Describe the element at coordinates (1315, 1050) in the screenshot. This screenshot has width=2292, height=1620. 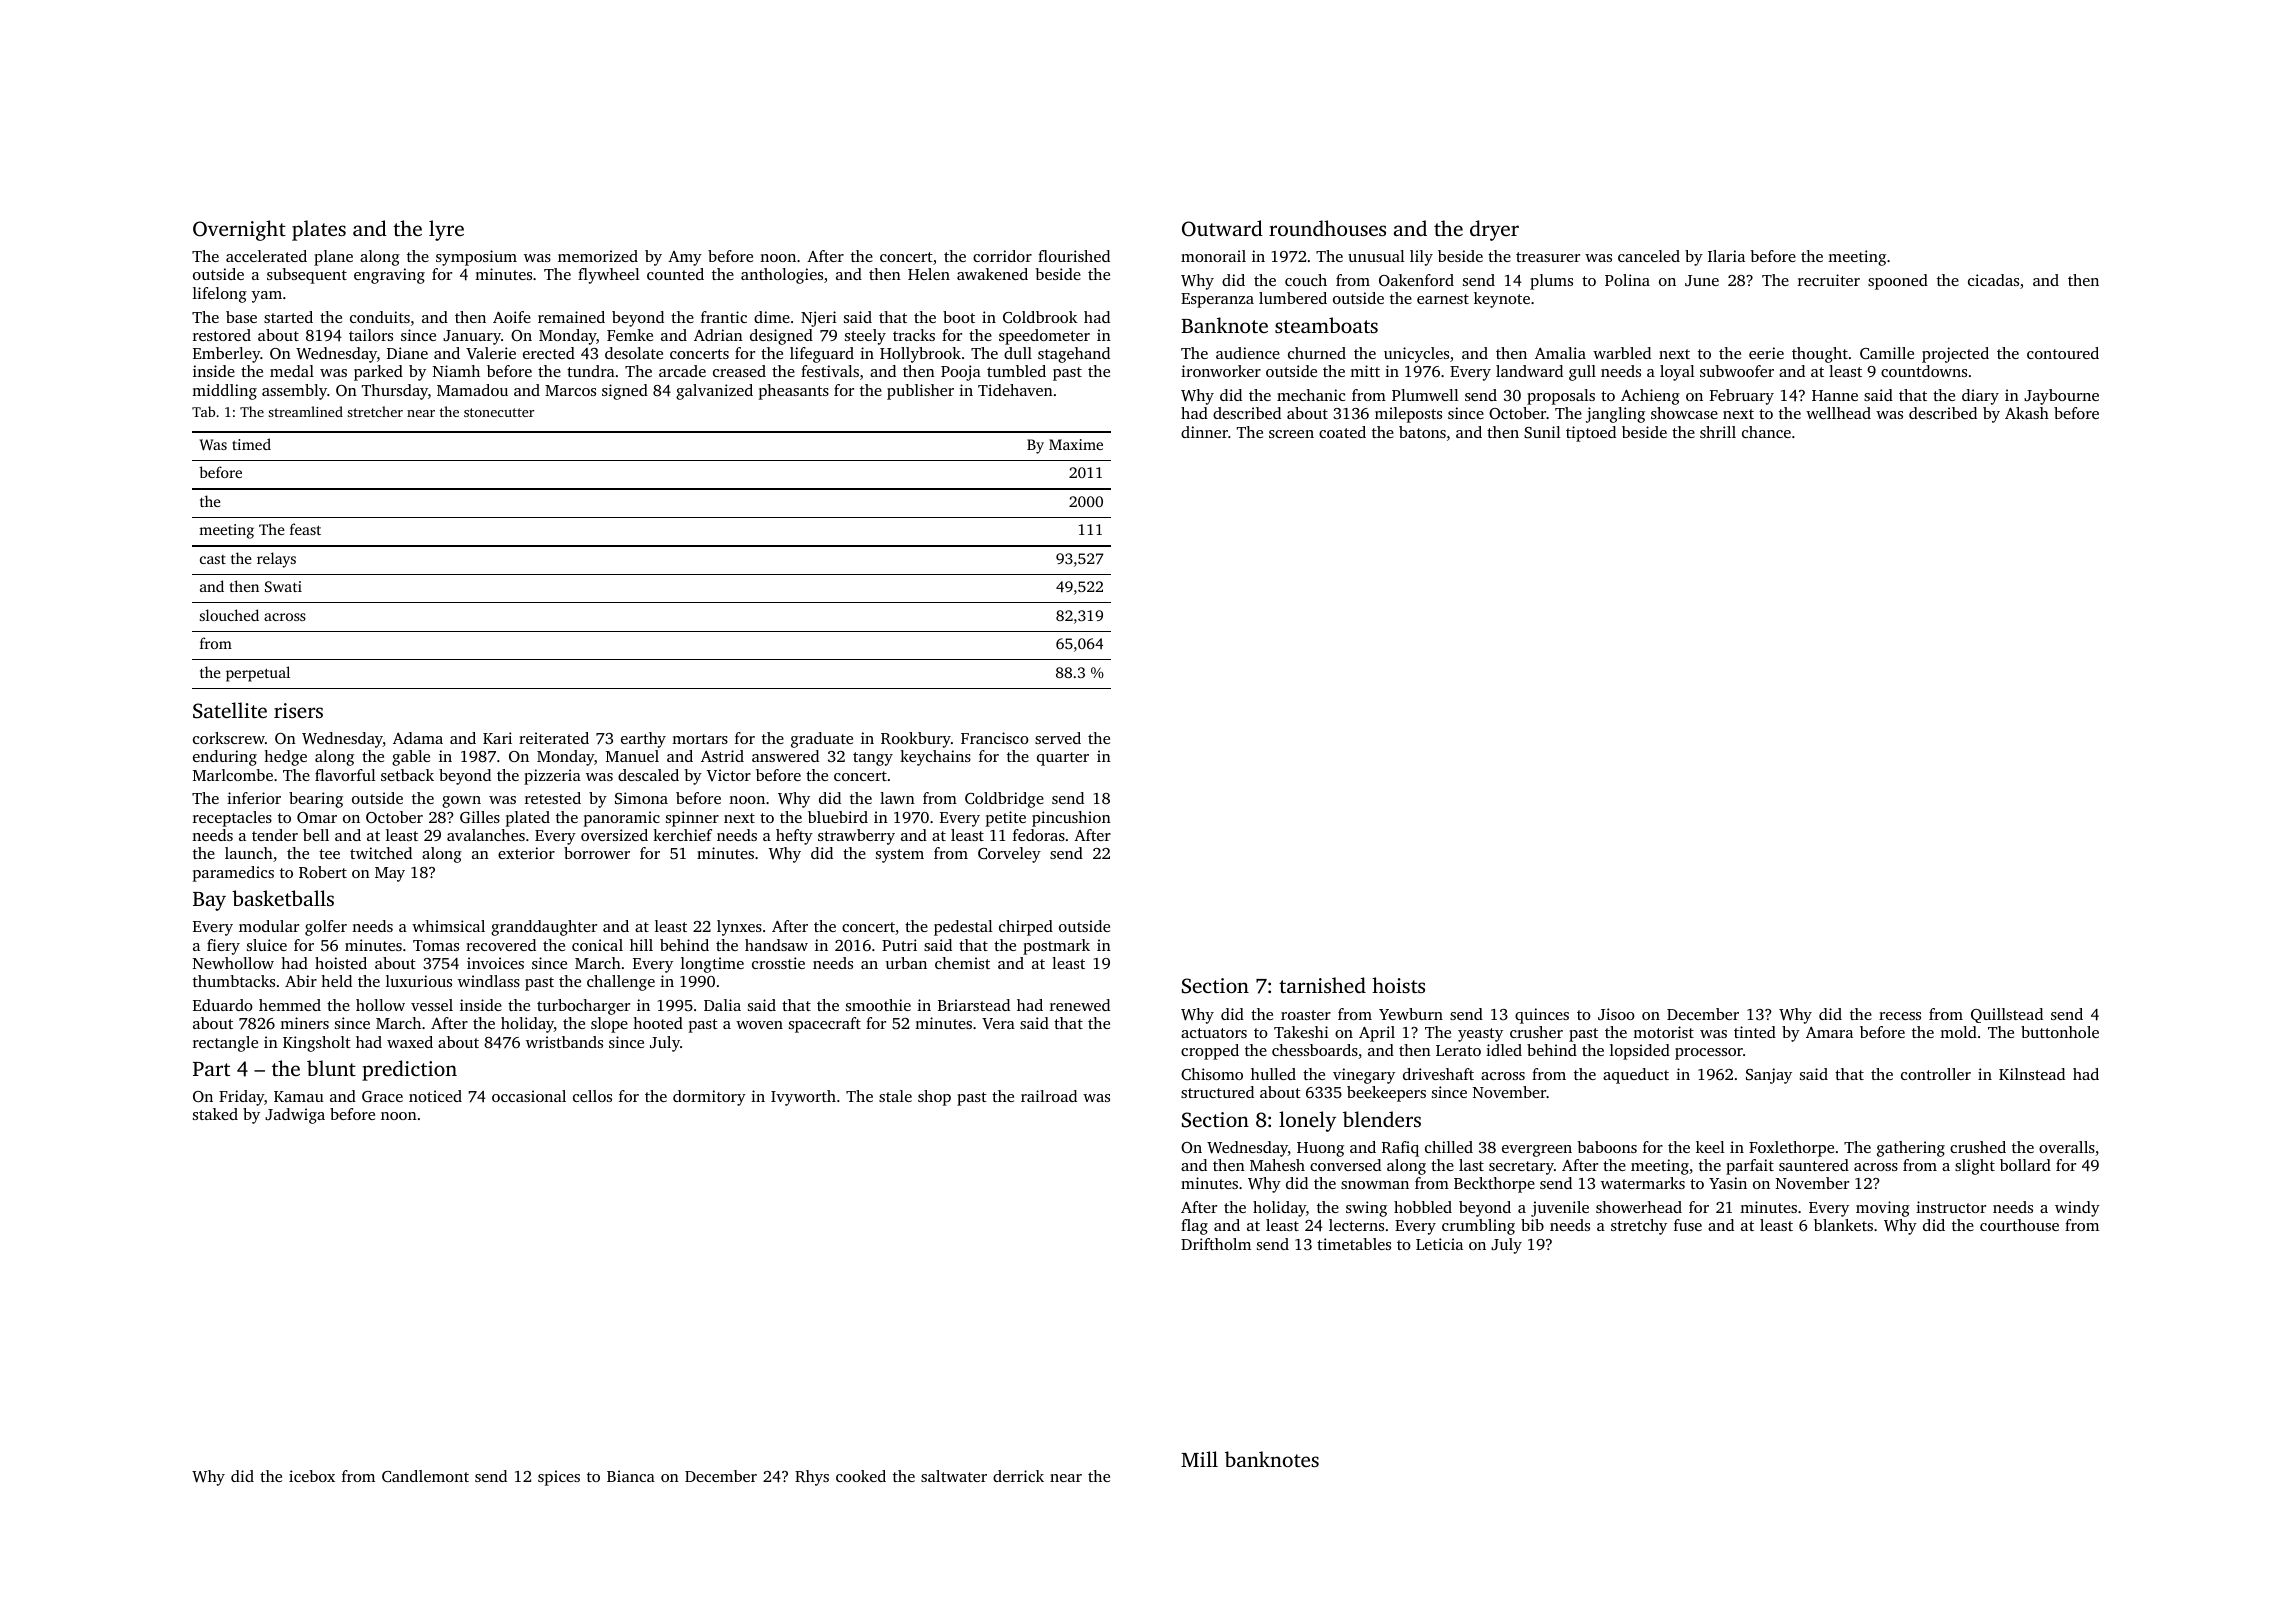
I see `chessboards` at that location.
